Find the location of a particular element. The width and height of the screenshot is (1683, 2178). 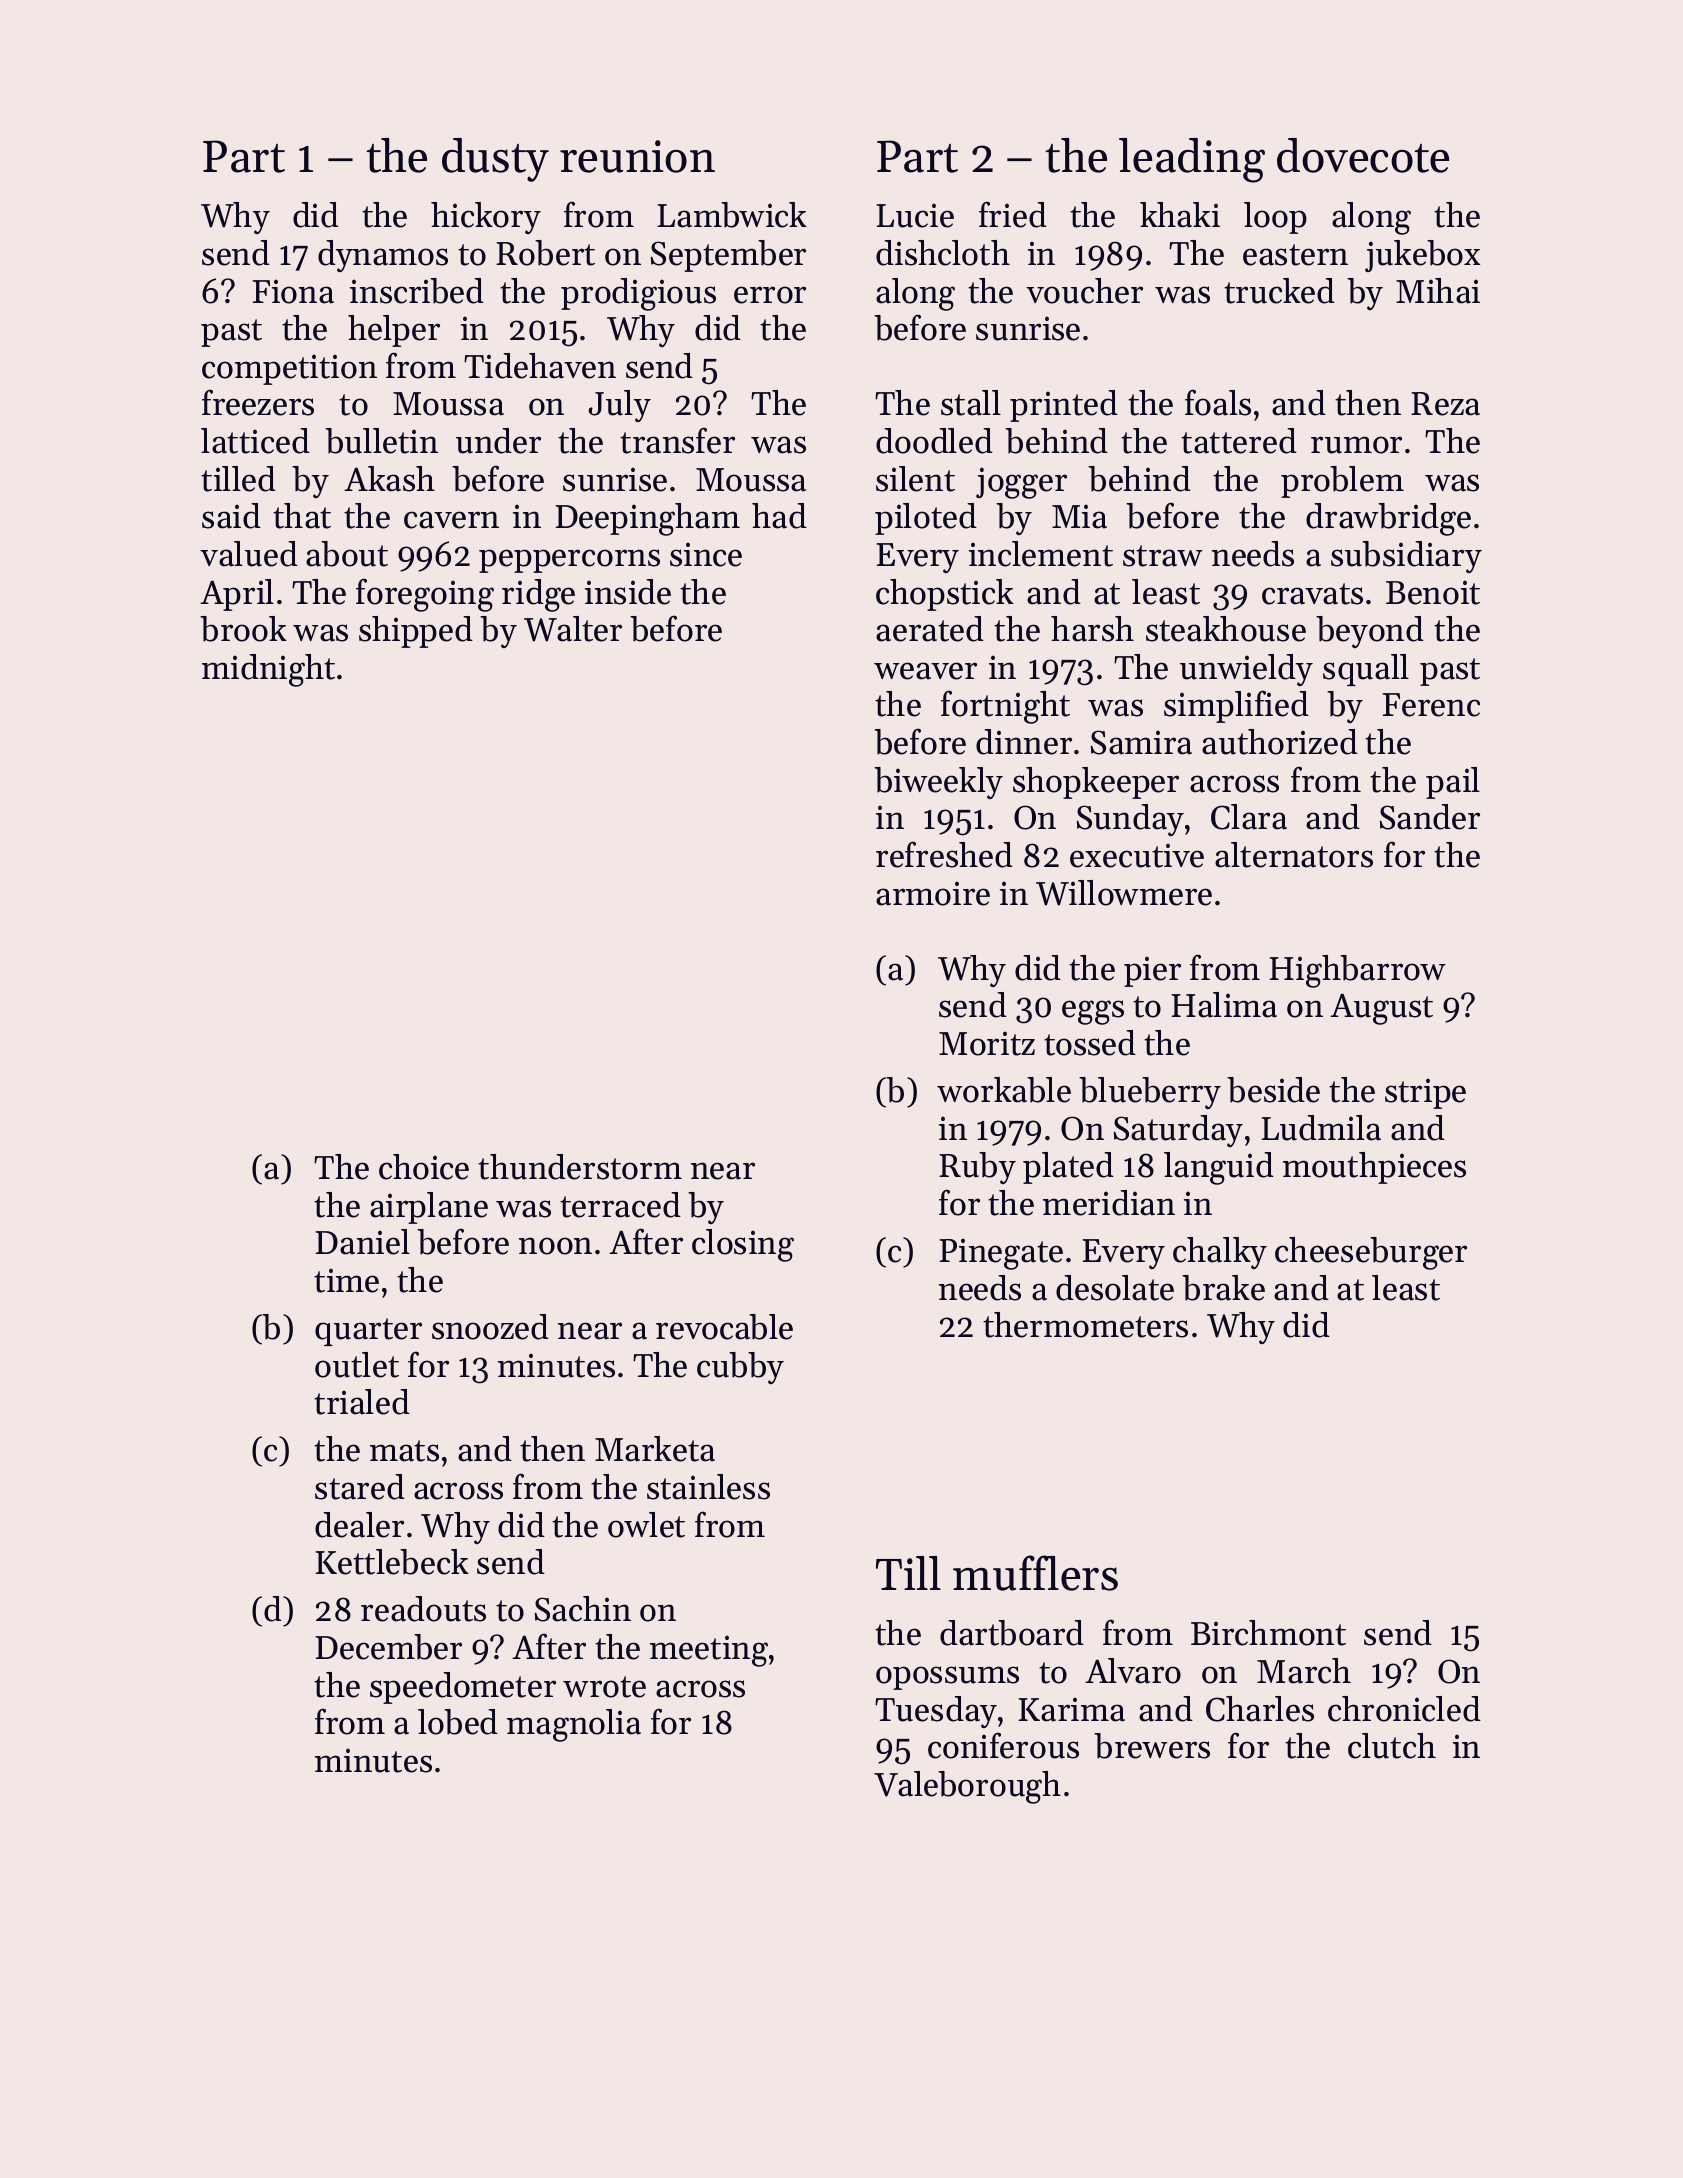

fried is located at coordinates (1013, 214).
